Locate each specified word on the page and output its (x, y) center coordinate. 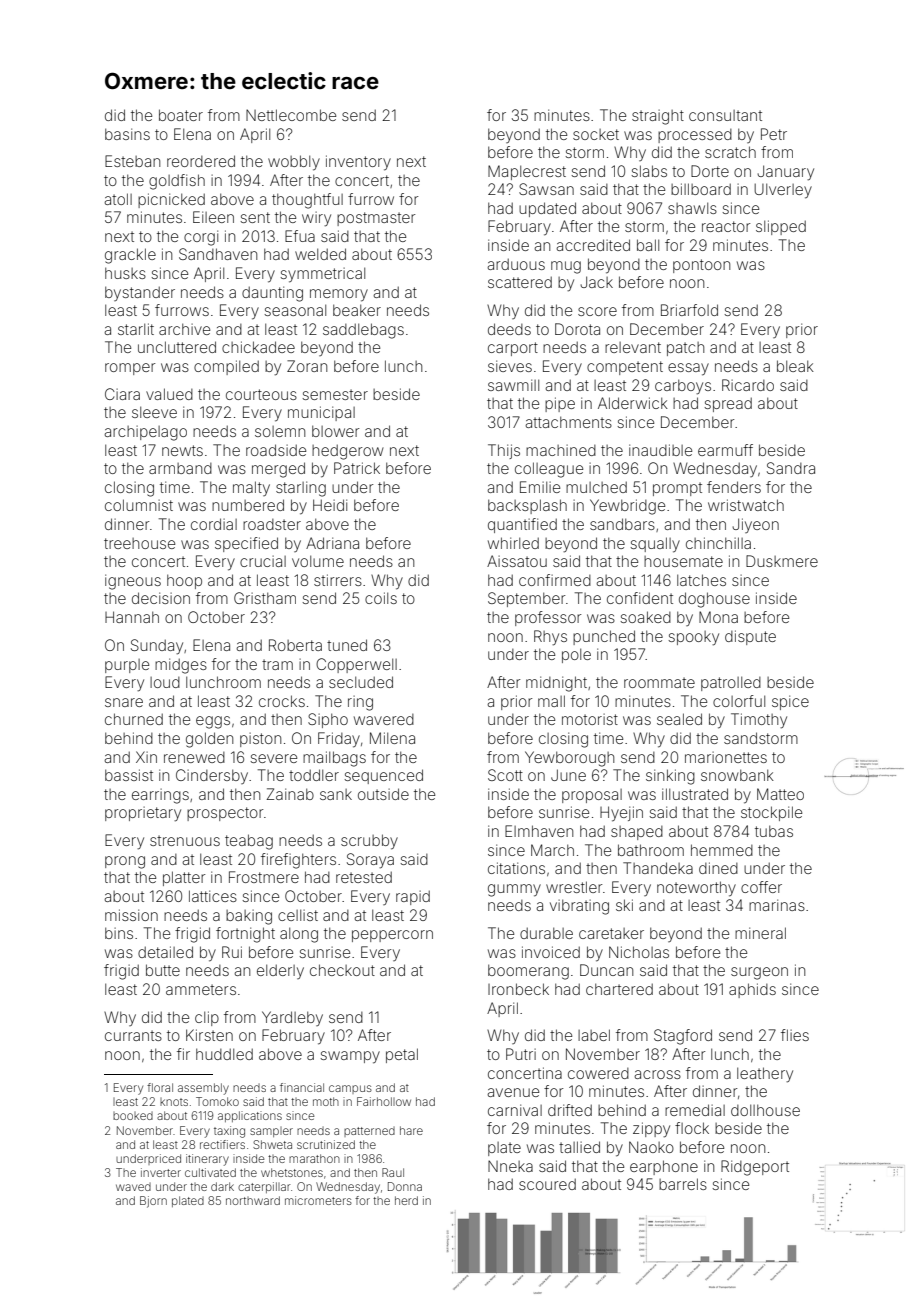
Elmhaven (539, 831)
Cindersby (212, 776)
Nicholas (639, 952)
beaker (357, 310)
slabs (649, 171)
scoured (547, 1184)
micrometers (318, 1200)
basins (127, 134)
